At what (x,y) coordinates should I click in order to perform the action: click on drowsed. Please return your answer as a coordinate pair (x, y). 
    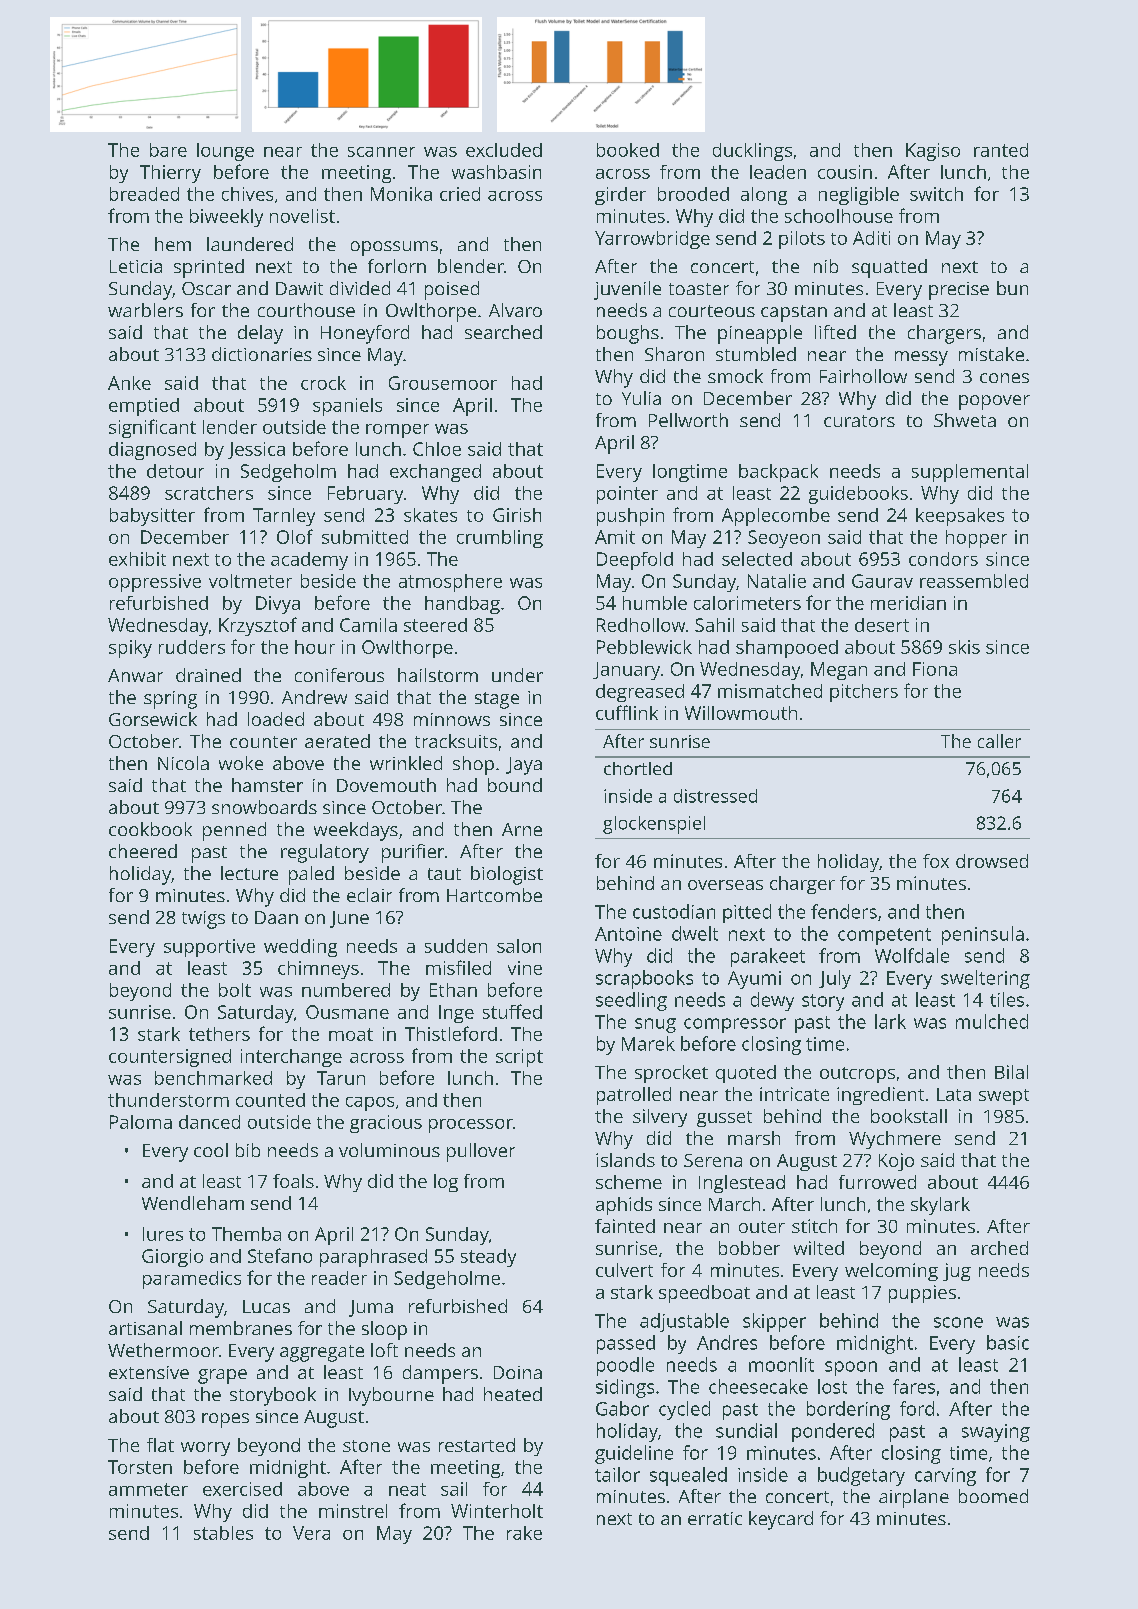
    Looking at the image, I should click on (992, 861).
